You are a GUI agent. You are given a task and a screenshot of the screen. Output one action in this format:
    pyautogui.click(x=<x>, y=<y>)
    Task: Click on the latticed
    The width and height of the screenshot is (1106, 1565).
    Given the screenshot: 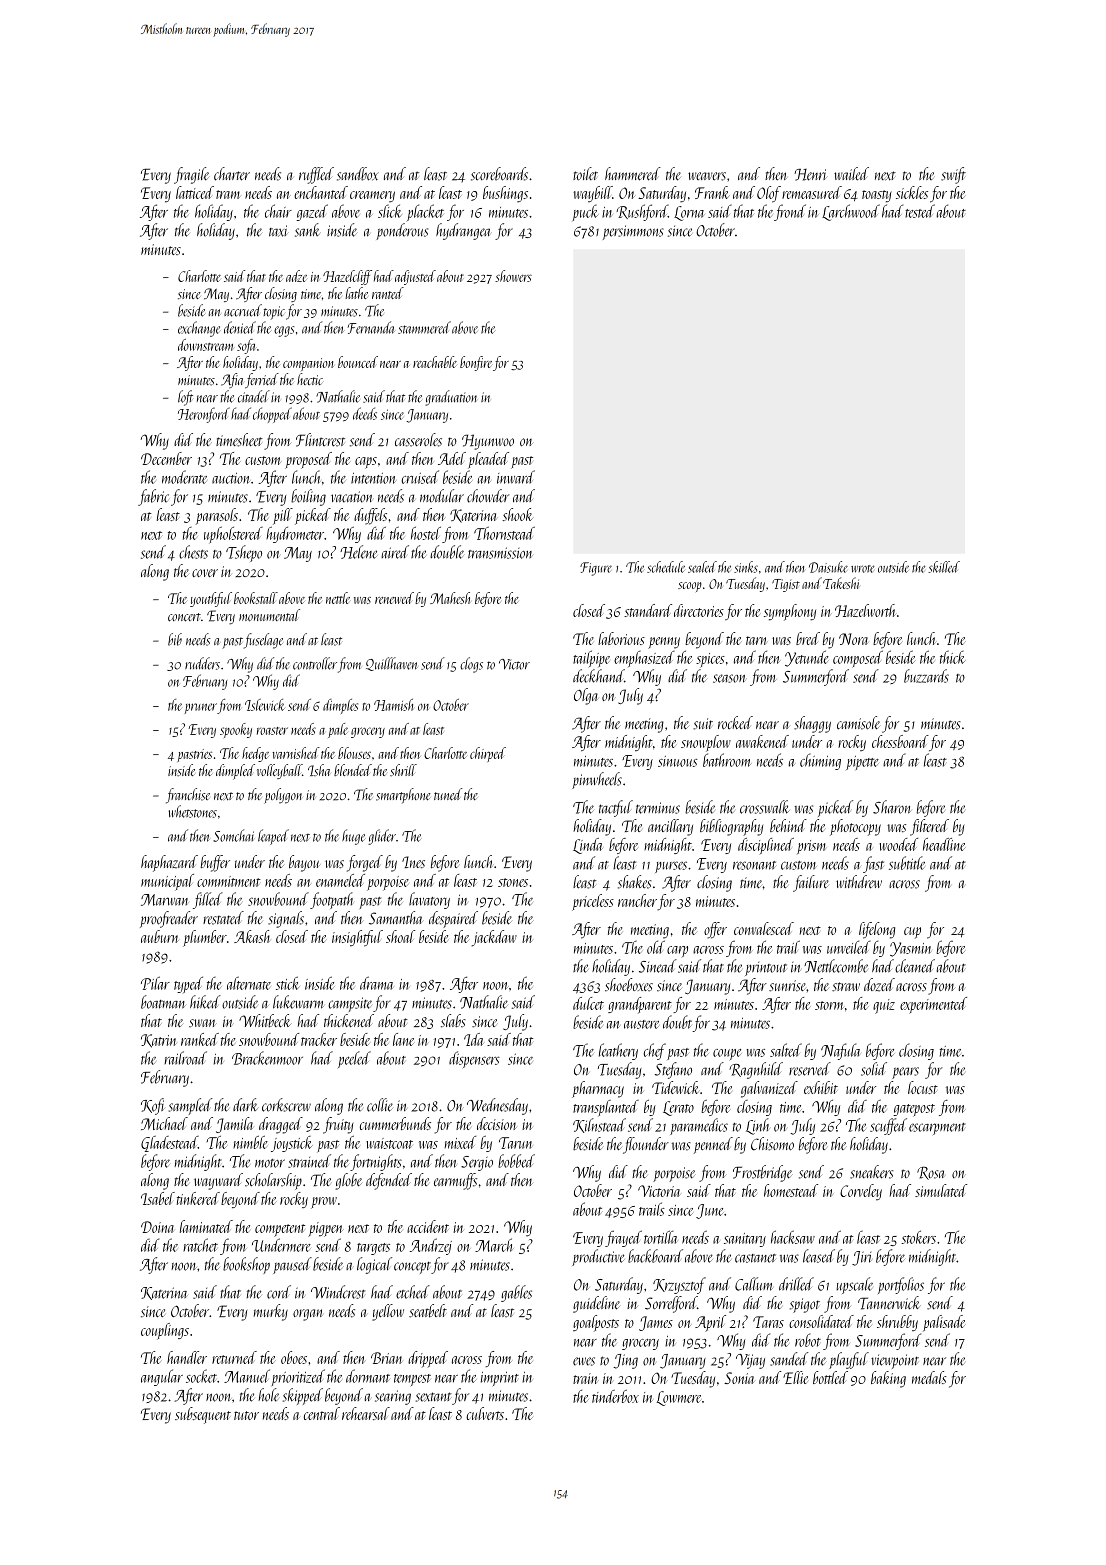 What is the action you would take?
    pyautogui.click(x=195, y=192)
